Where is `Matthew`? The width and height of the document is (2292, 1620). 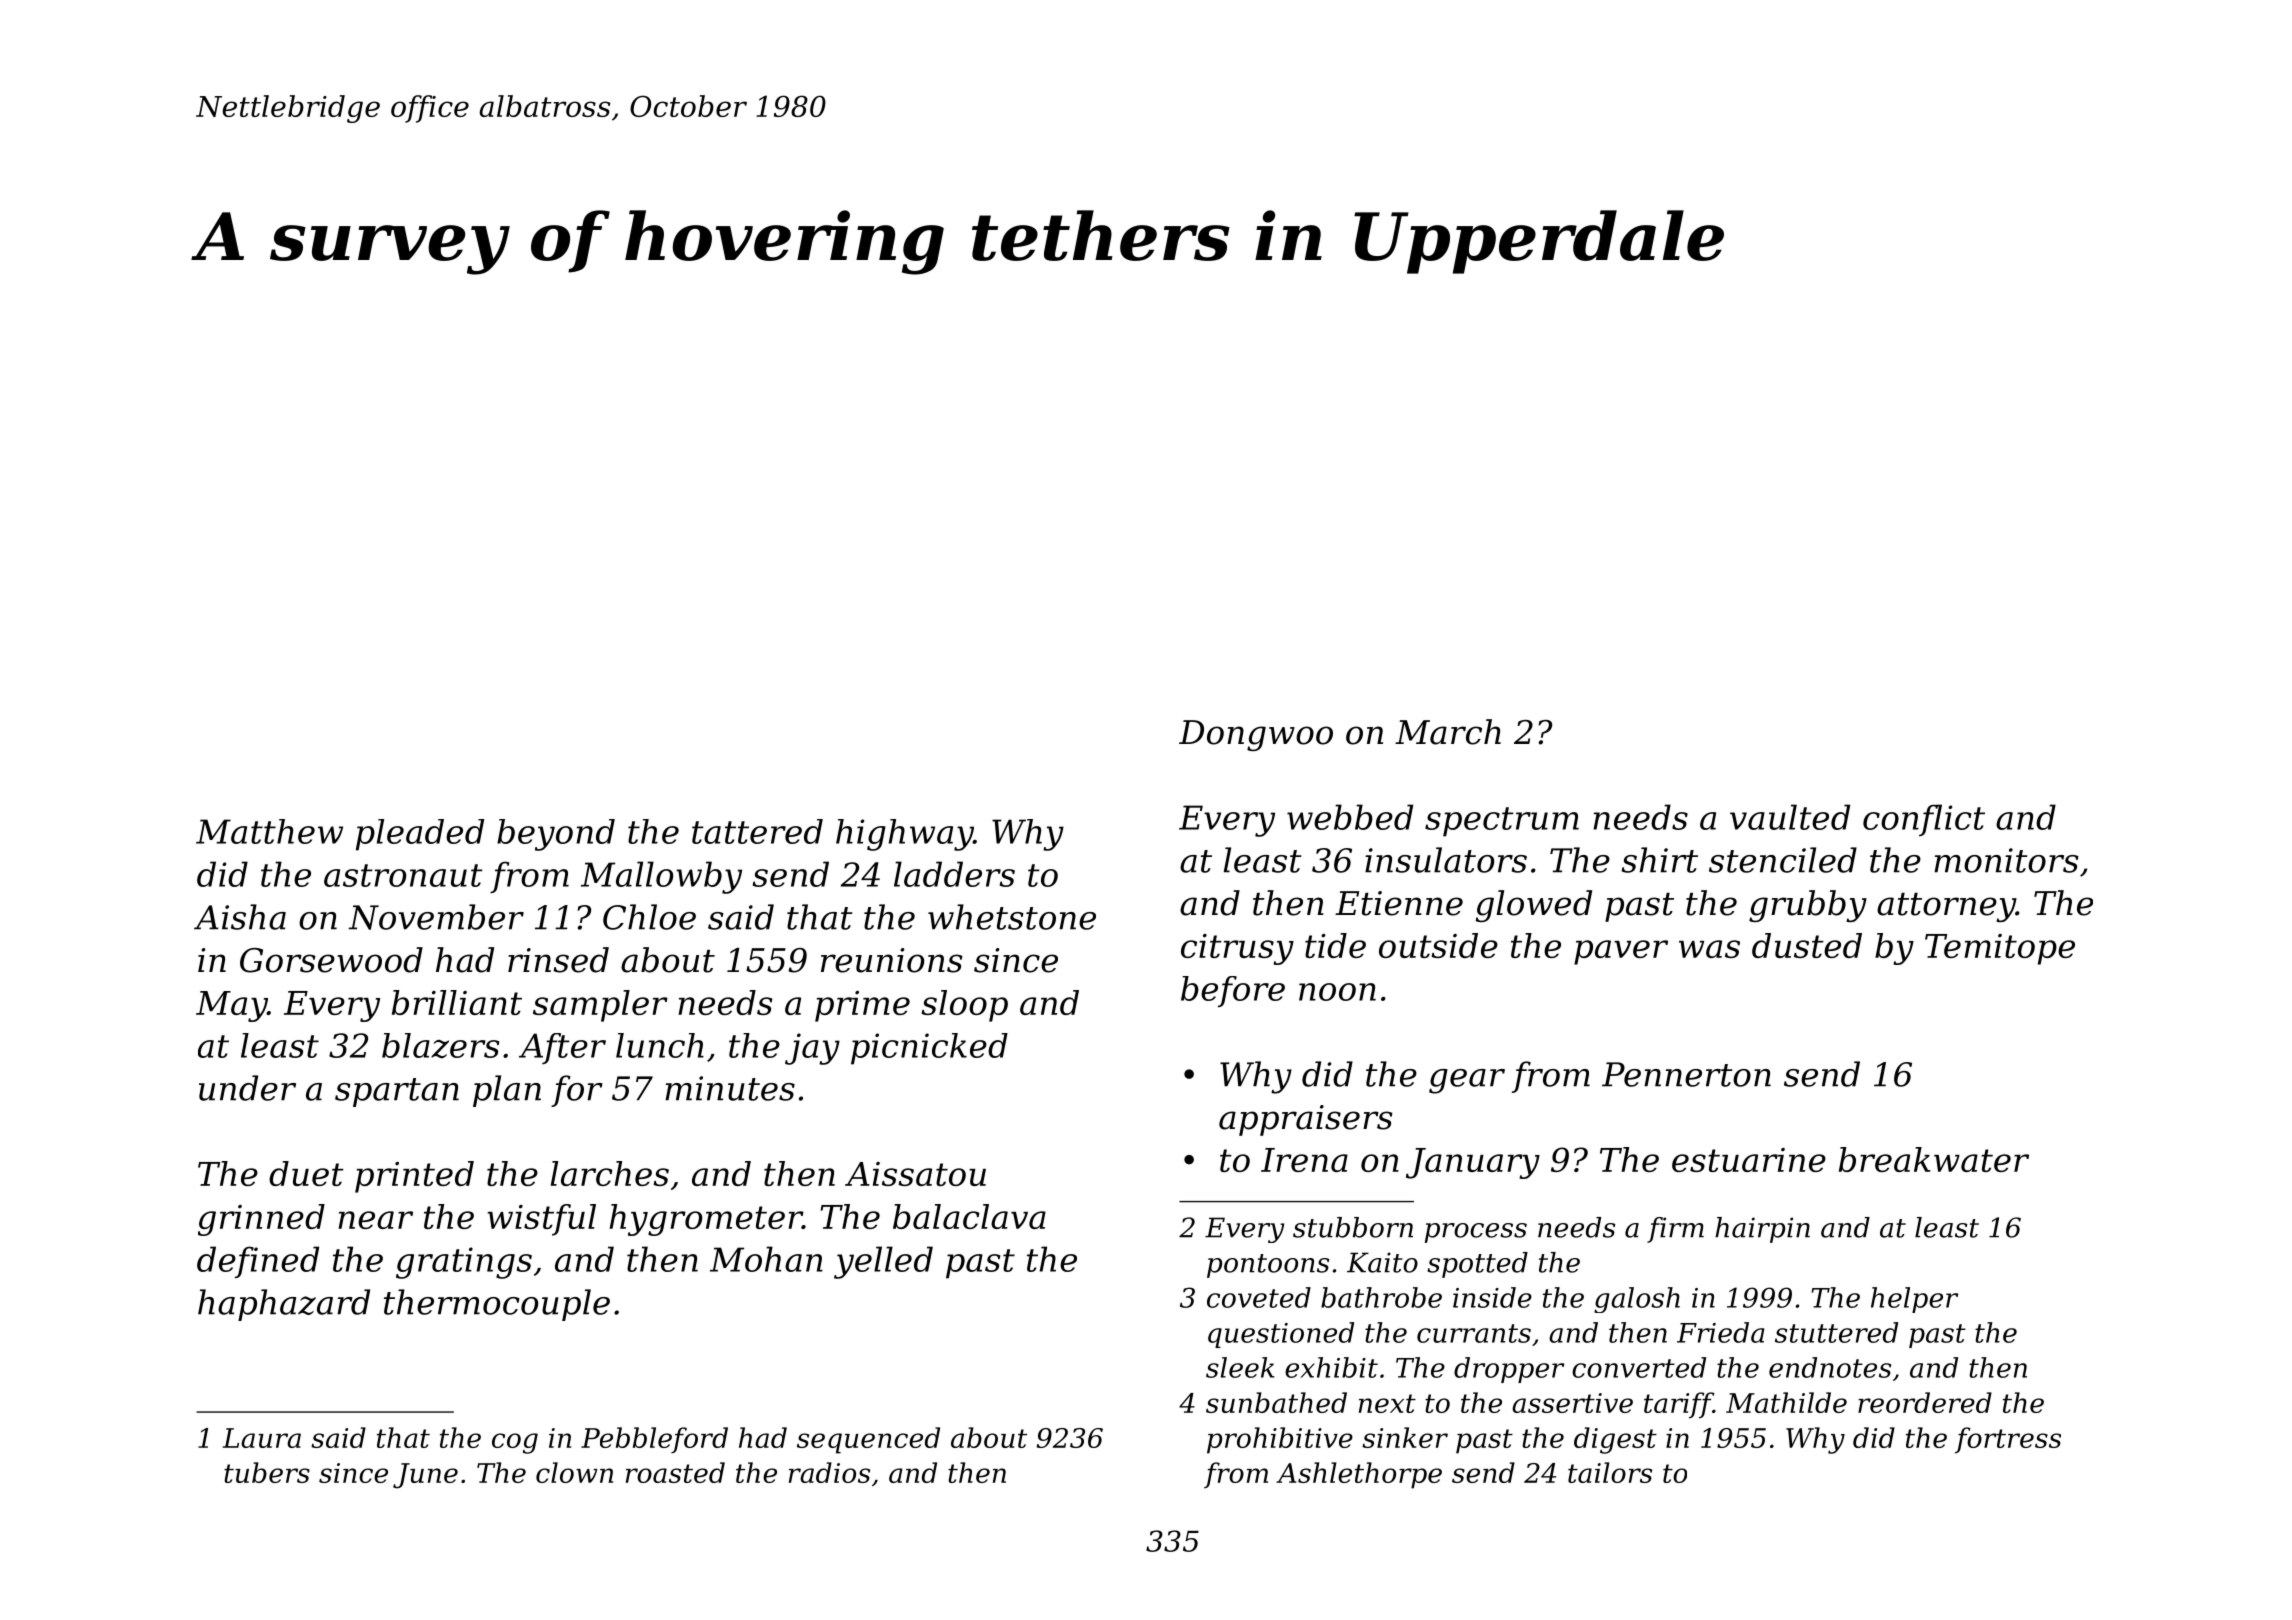 Matthew is located at coordinates (269, 831).
